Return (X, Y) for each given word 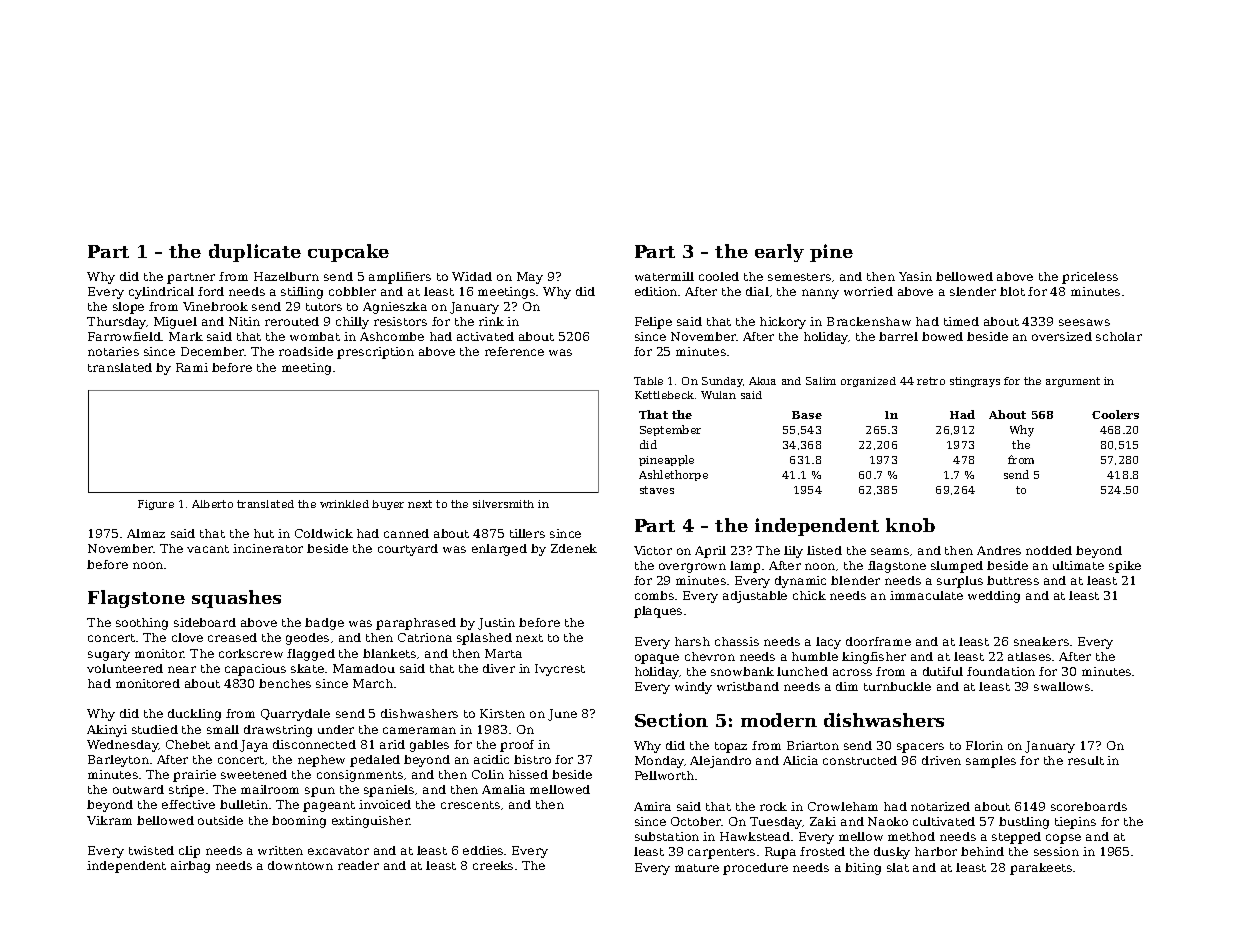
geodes (307, 639)
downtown (300, 865)
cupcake (348, 253)
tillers (527, 533)
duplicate (255, 253)
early (779, 253)
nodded (1049, 550)
